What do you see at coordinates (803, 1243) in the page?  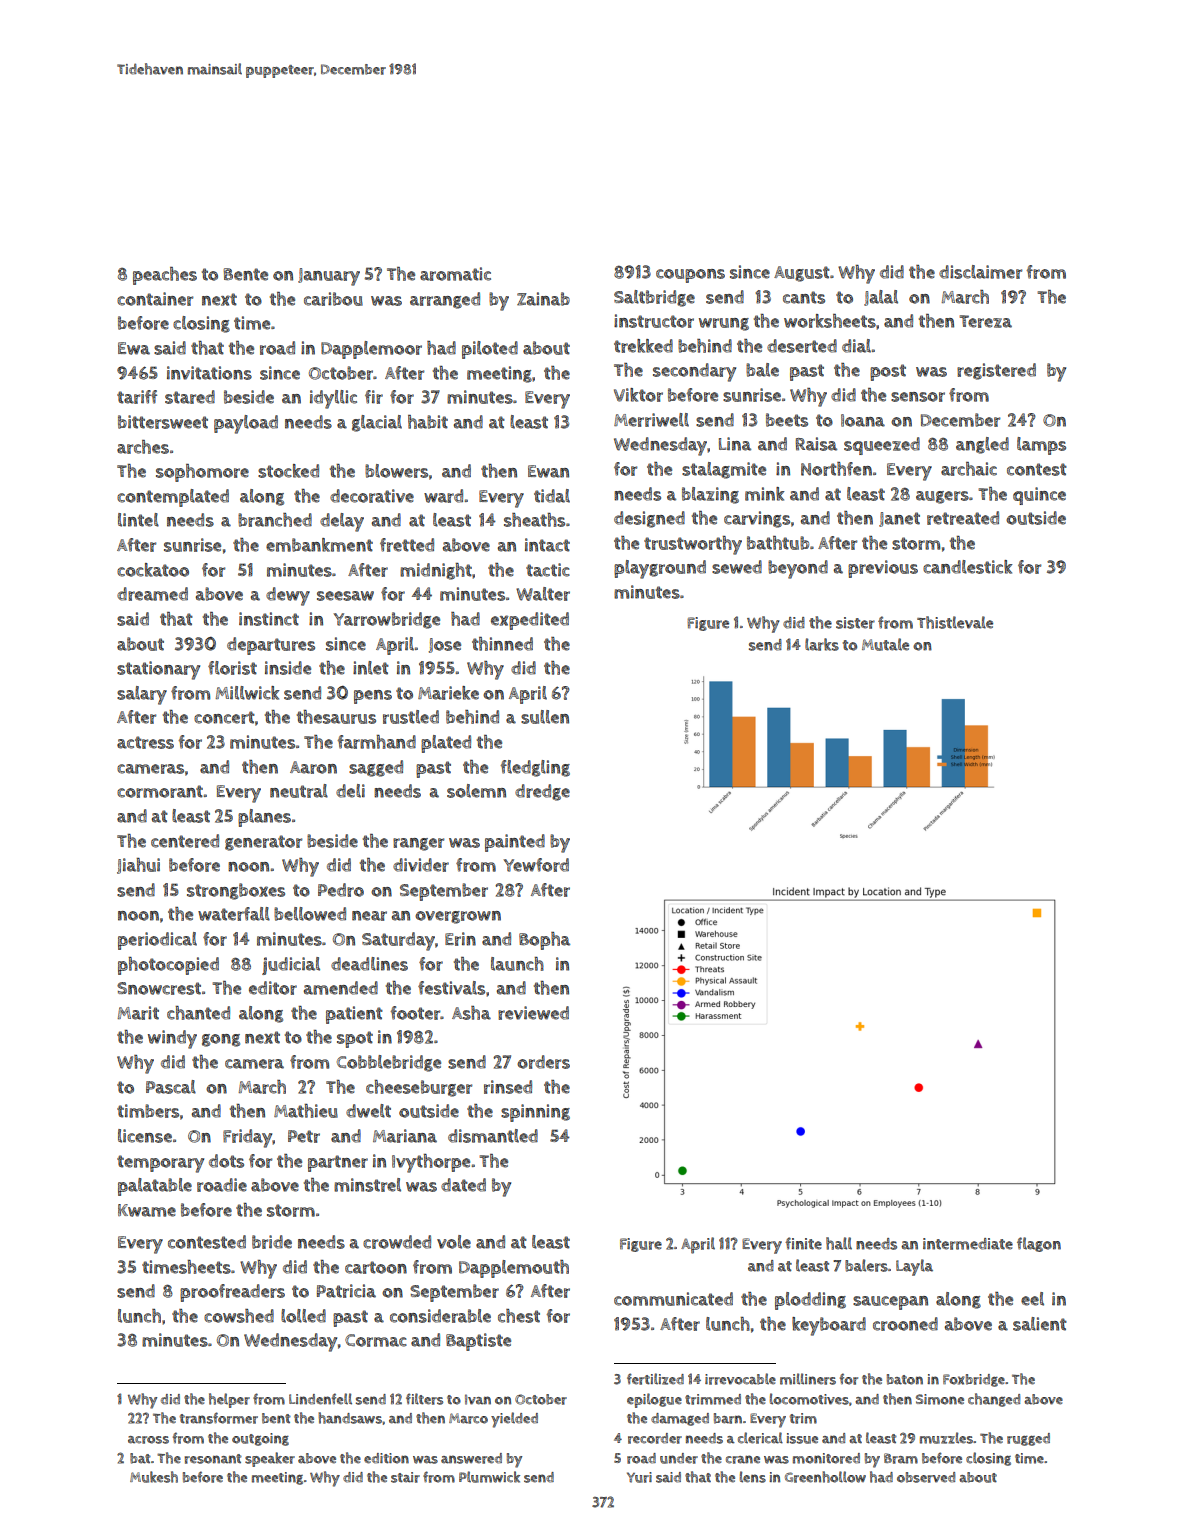 I see `finite` at bounding box center [803, 1243].
